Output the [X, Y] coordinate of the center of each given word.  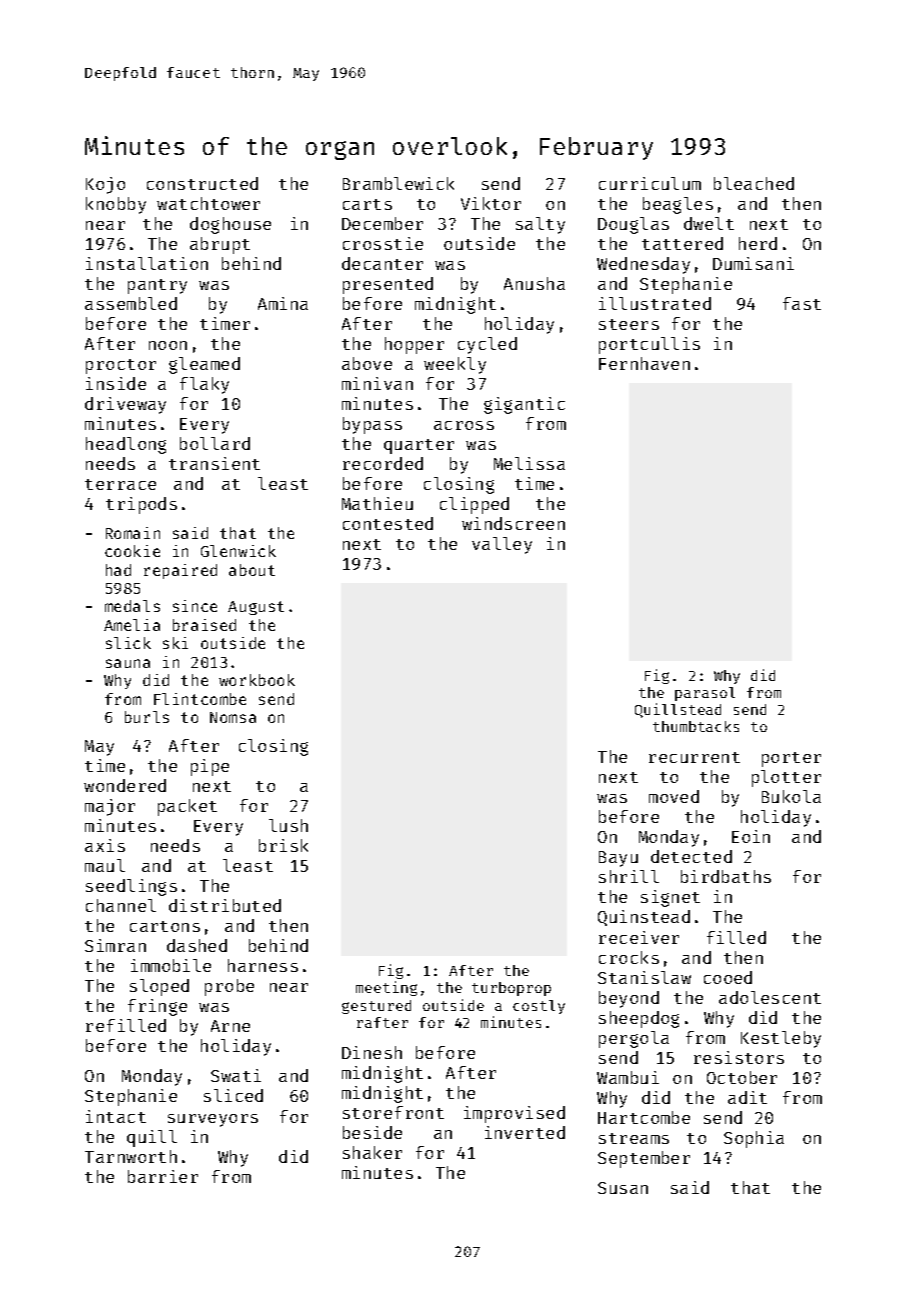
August [256, 608]
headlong [126, 445]
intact [116, 1116]
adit [747, 1097]
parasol [705, 694]
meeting [386, 988]
